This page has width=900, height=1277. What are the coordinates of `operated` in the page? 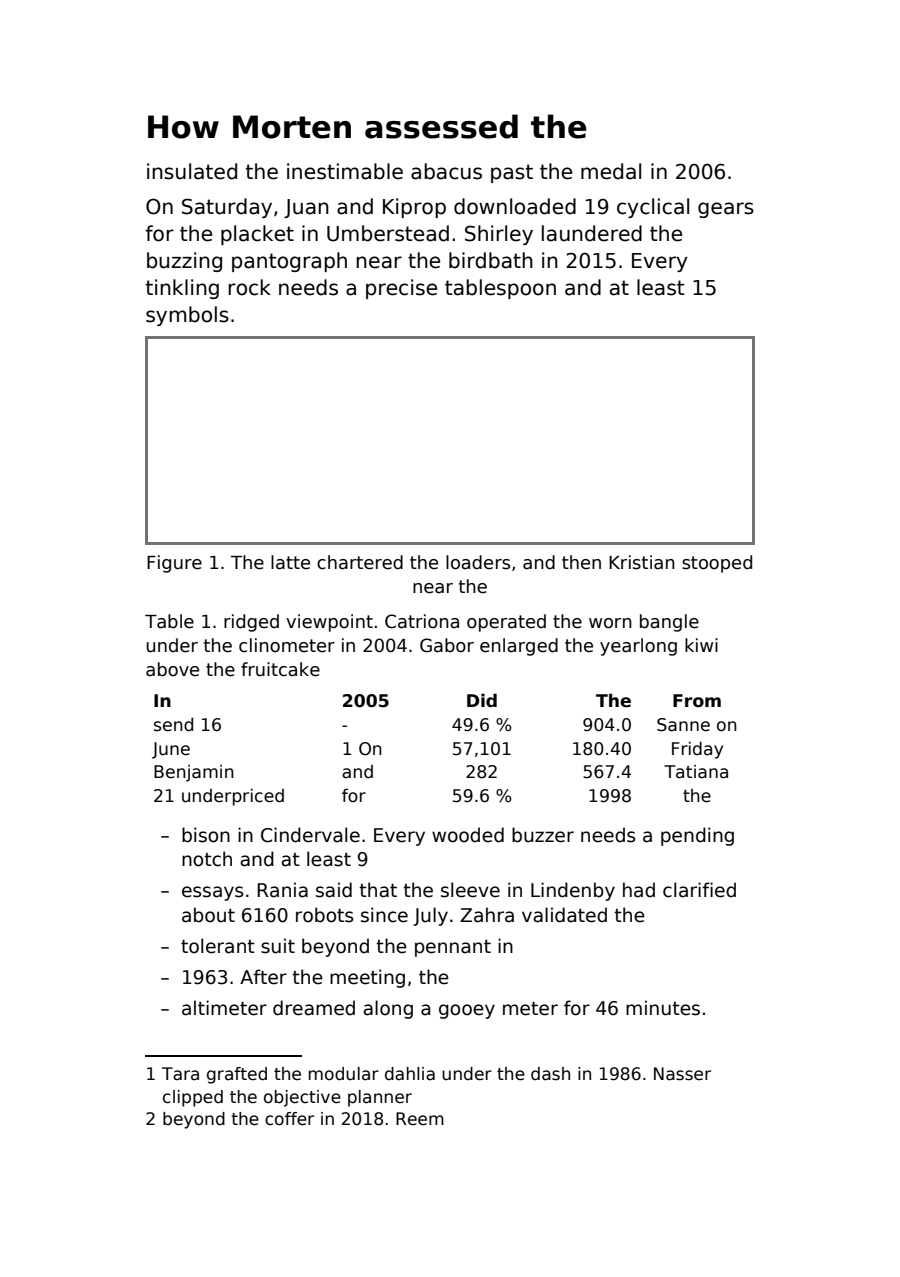 It's located at (506, 623).
